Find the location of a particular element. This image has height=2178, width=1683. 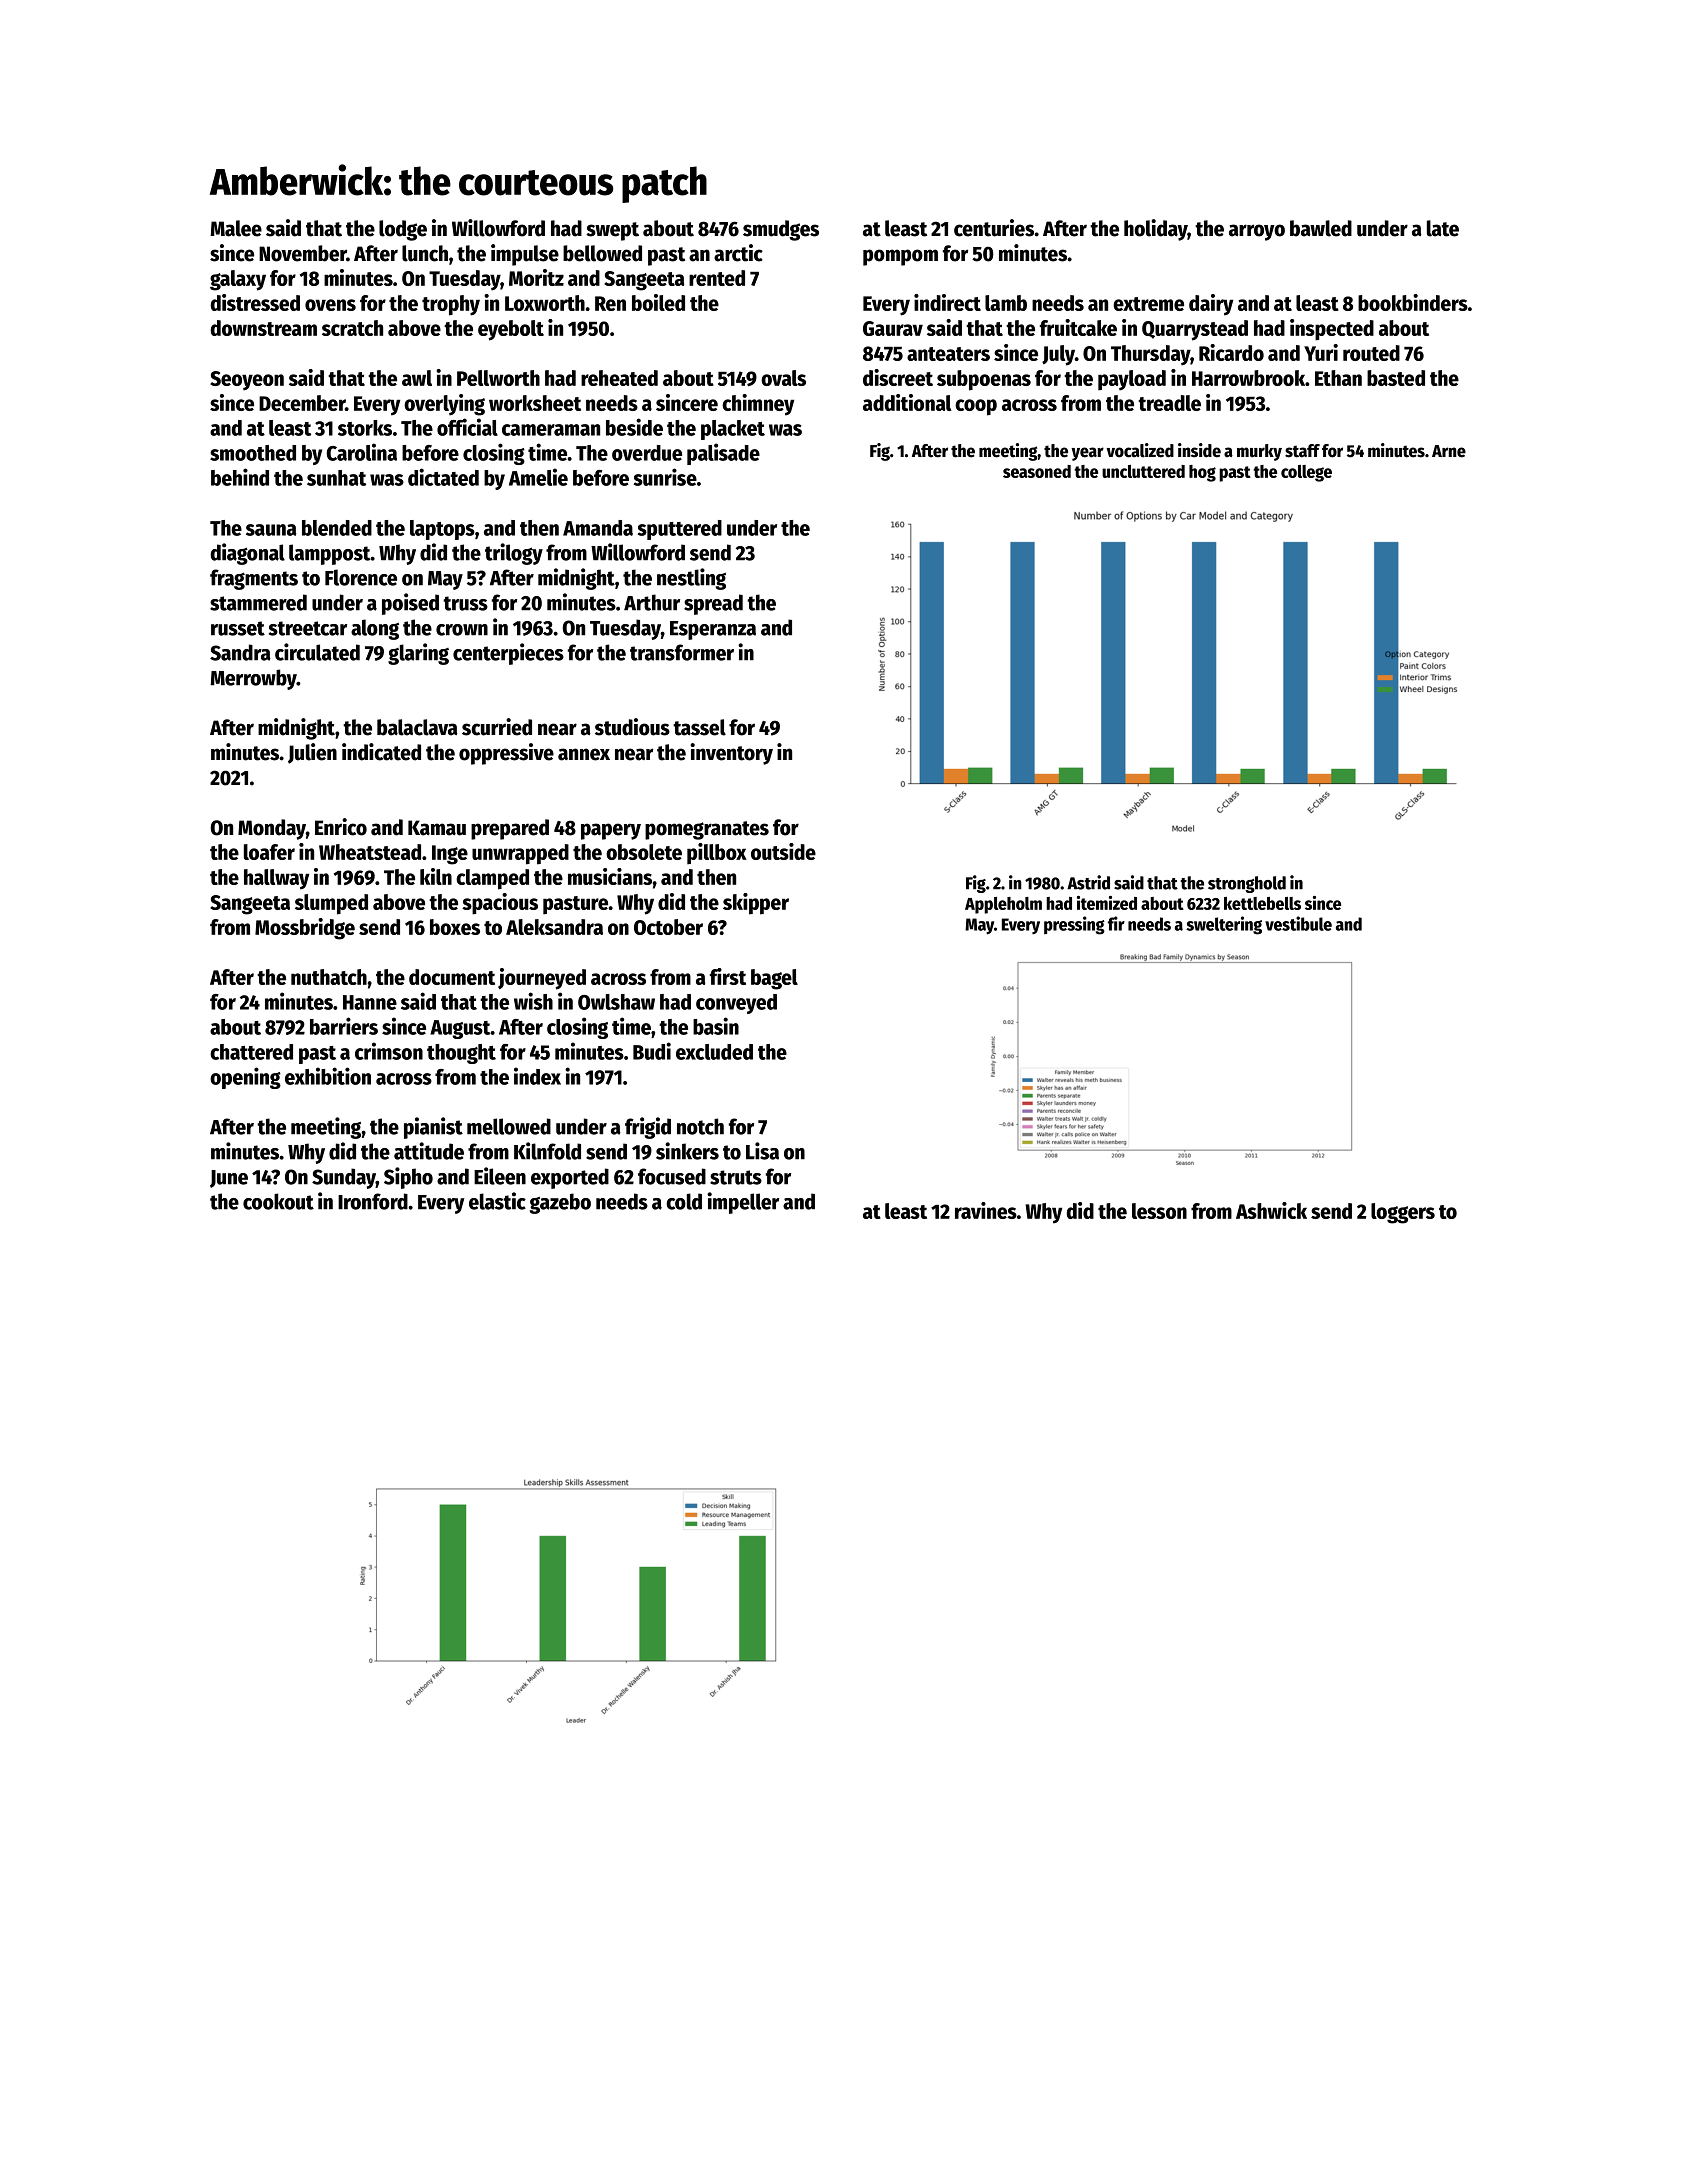

bookbinders is located at coordinates (1413, 302).
